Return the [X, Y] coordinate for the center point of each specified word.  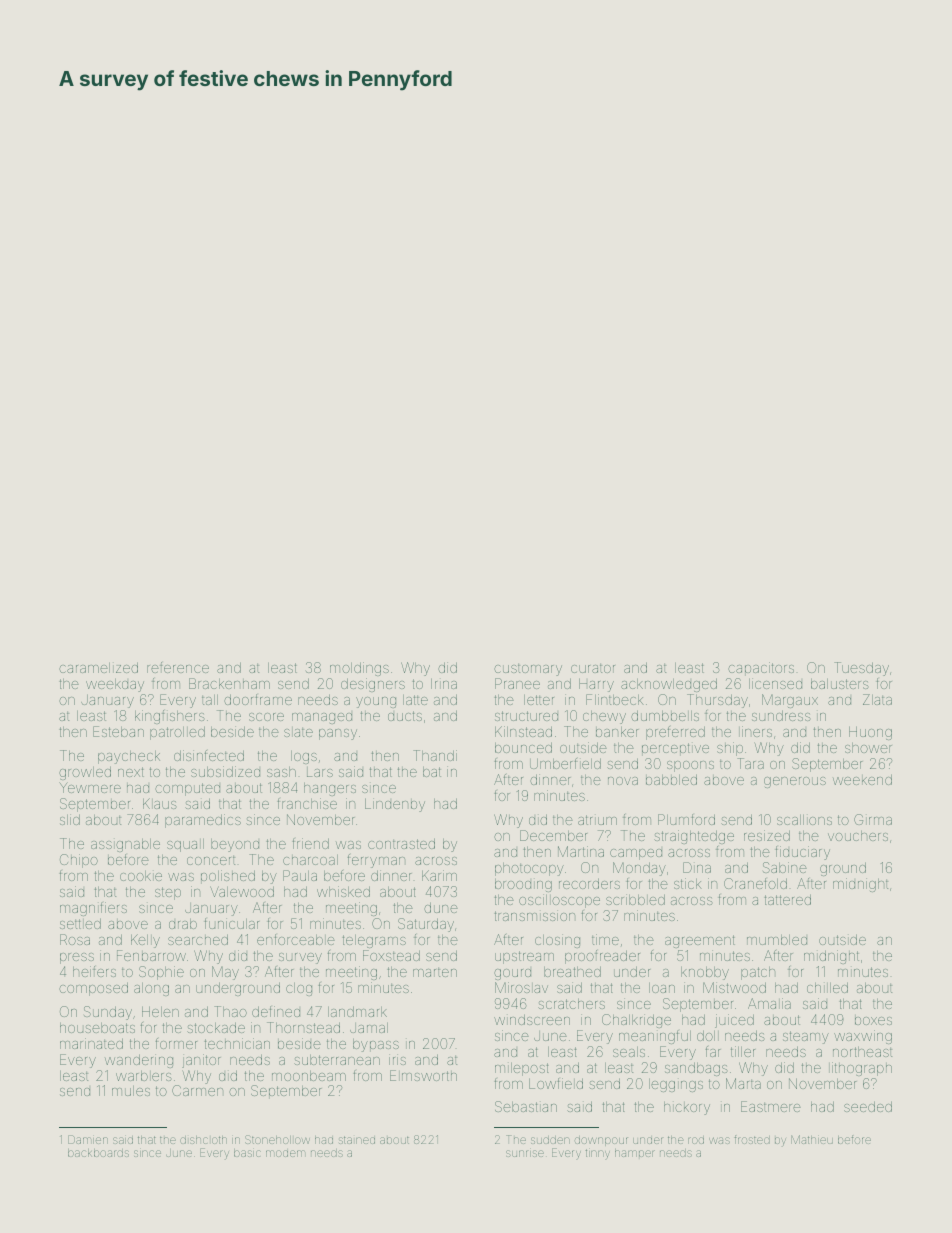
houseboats [97, 1028]
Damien [88, 1139]
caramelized [98, 667]
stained [357, 1140]
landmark [357, 1011]
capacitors [761, 669]
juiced [734, 1021]
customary [528, 670]
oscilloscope [559, 901]
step [168, 893]
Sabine [785, 867]
